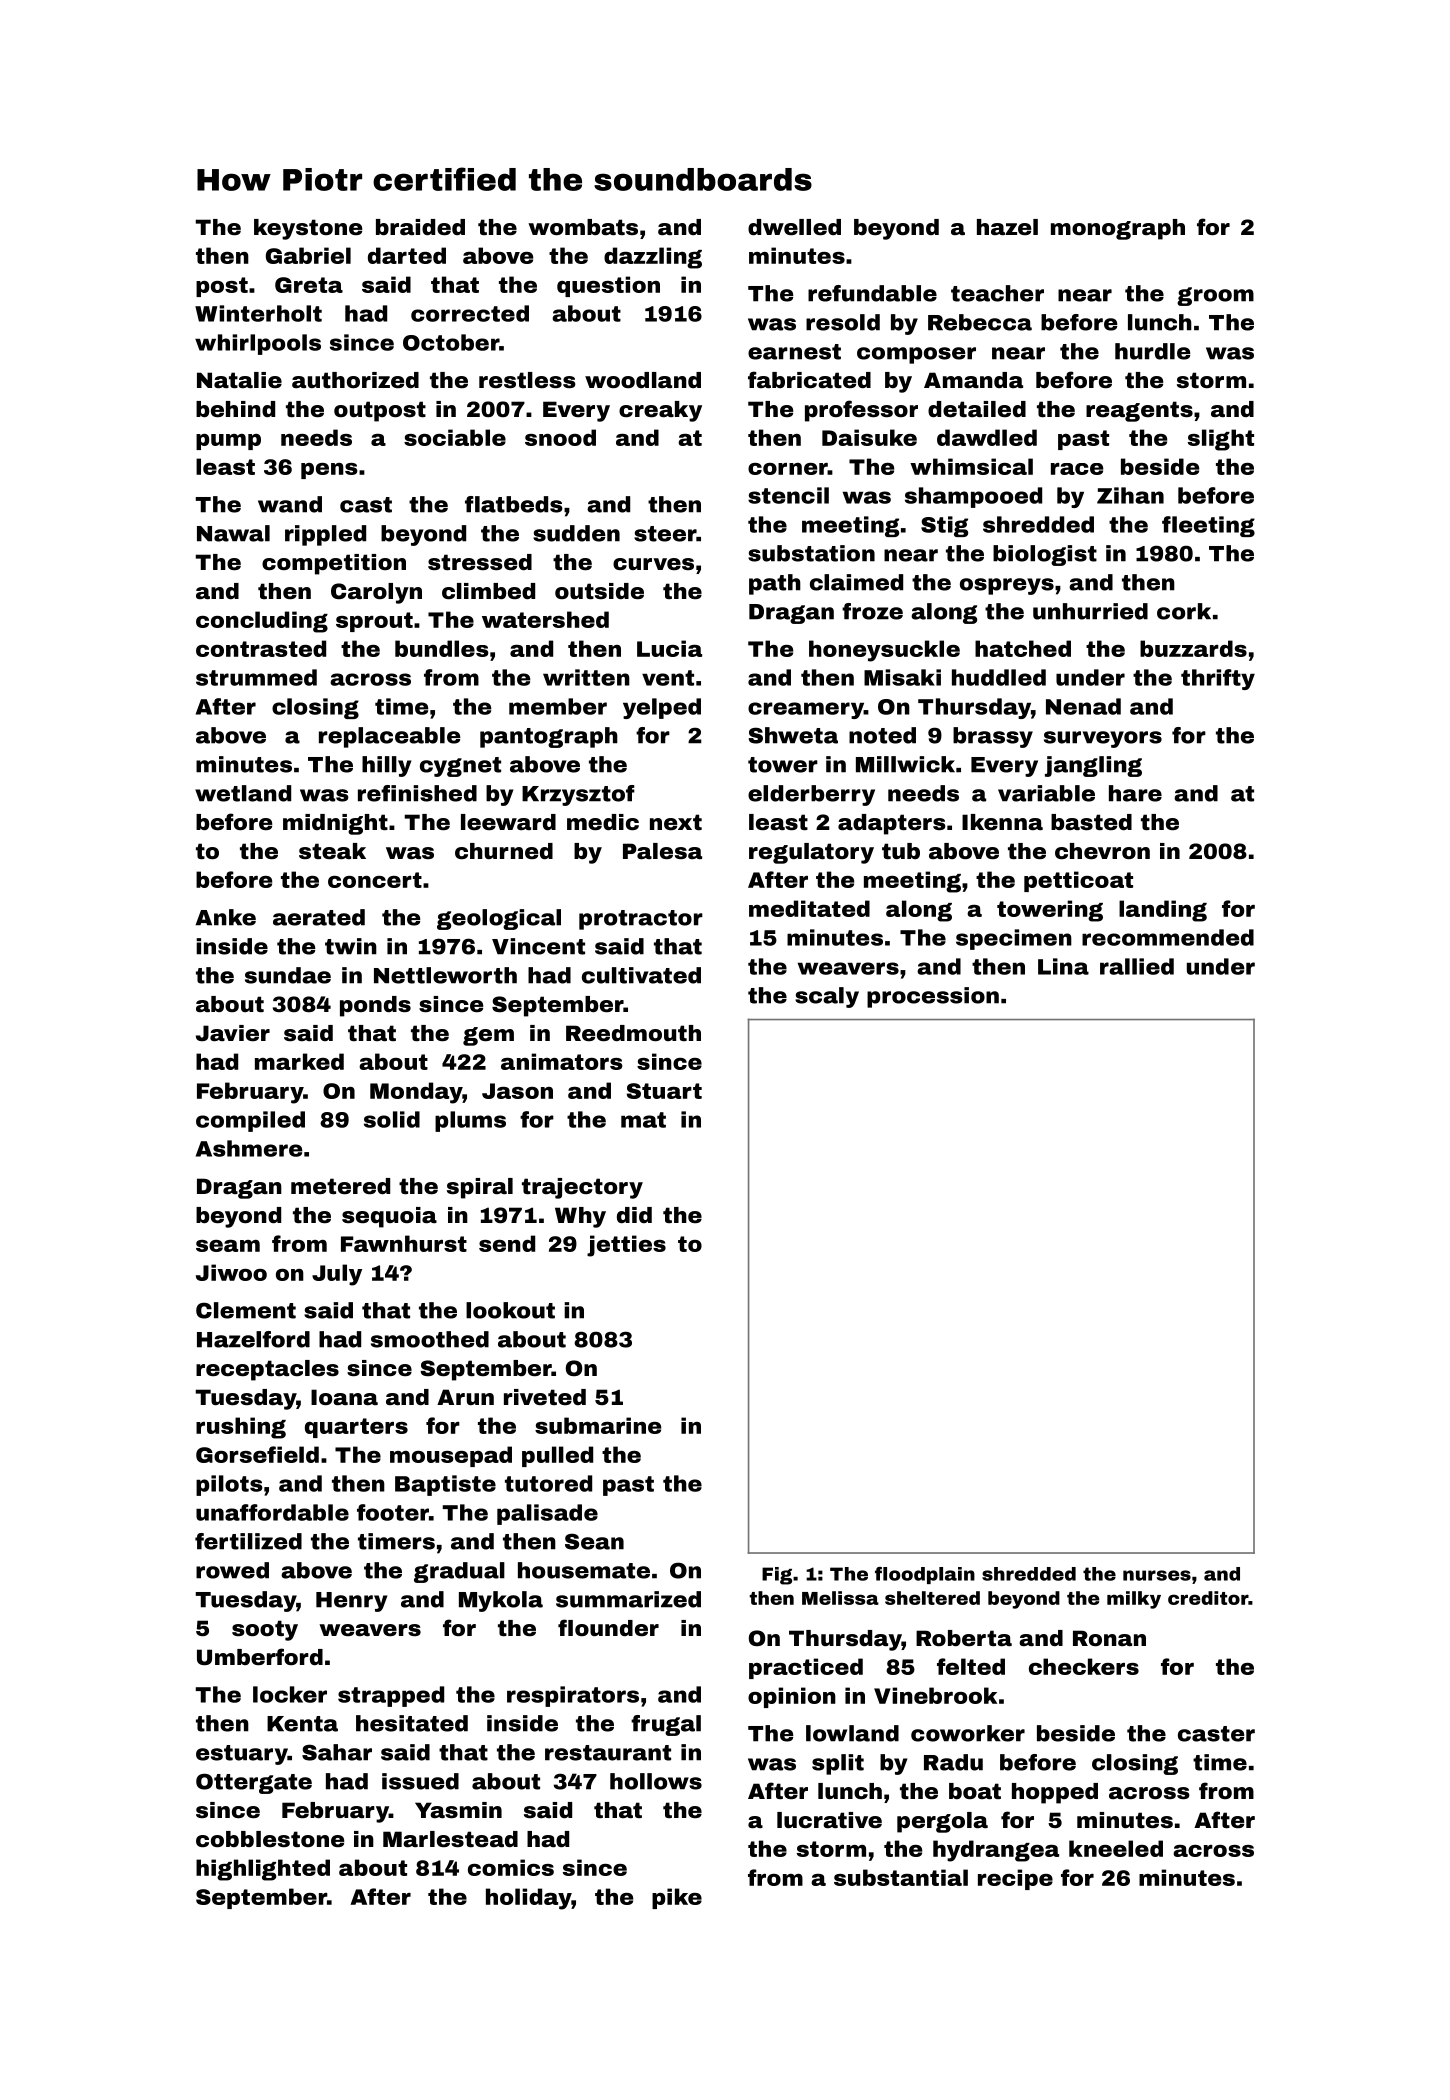 This document has width=1450, height=2100. What do you see at coordinates (598, 1425) in the document?
I see `submarine` at bounding box center [598, 1425].
